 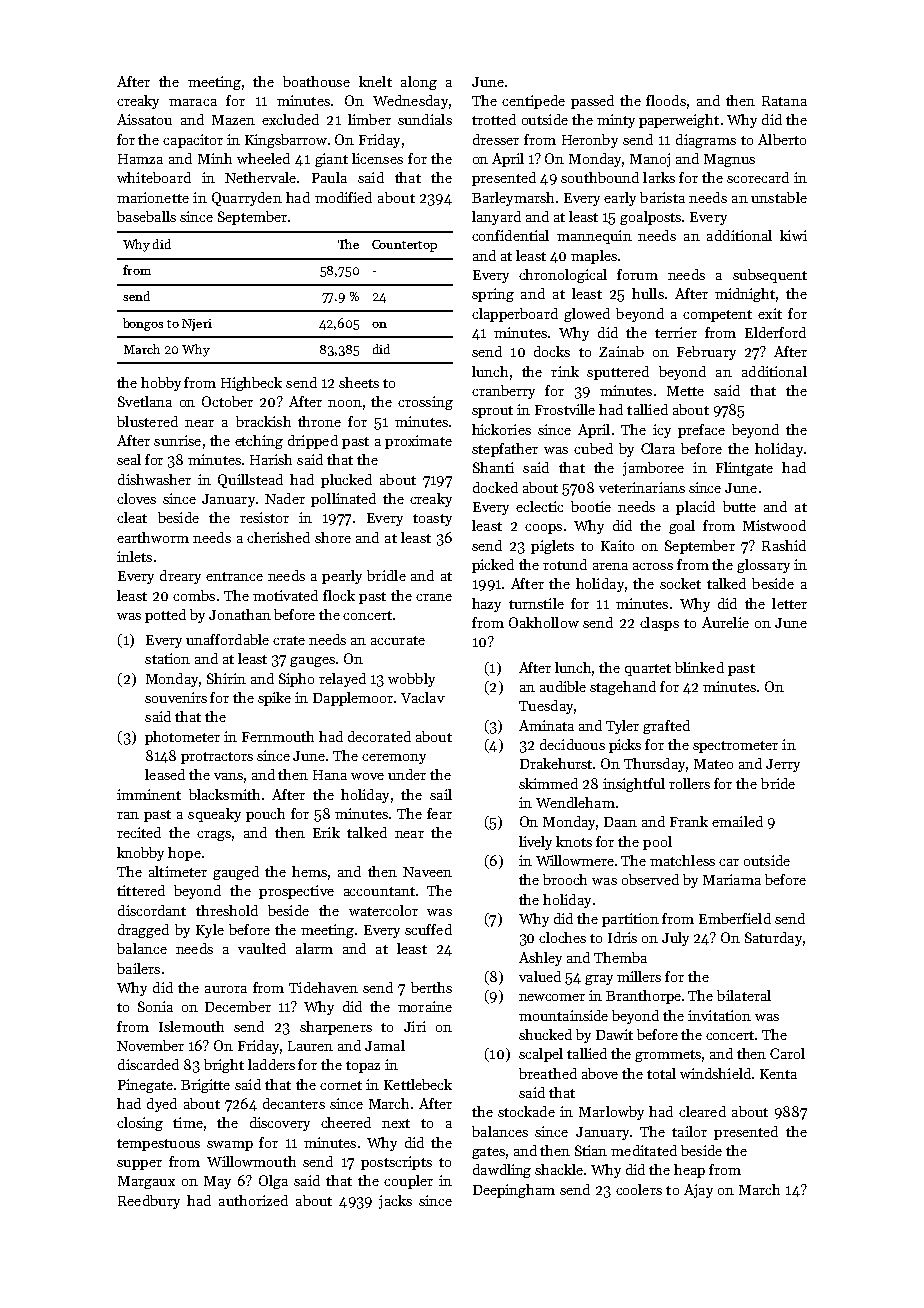 I want to click on Kenta, so click(x=778, y=1074).
